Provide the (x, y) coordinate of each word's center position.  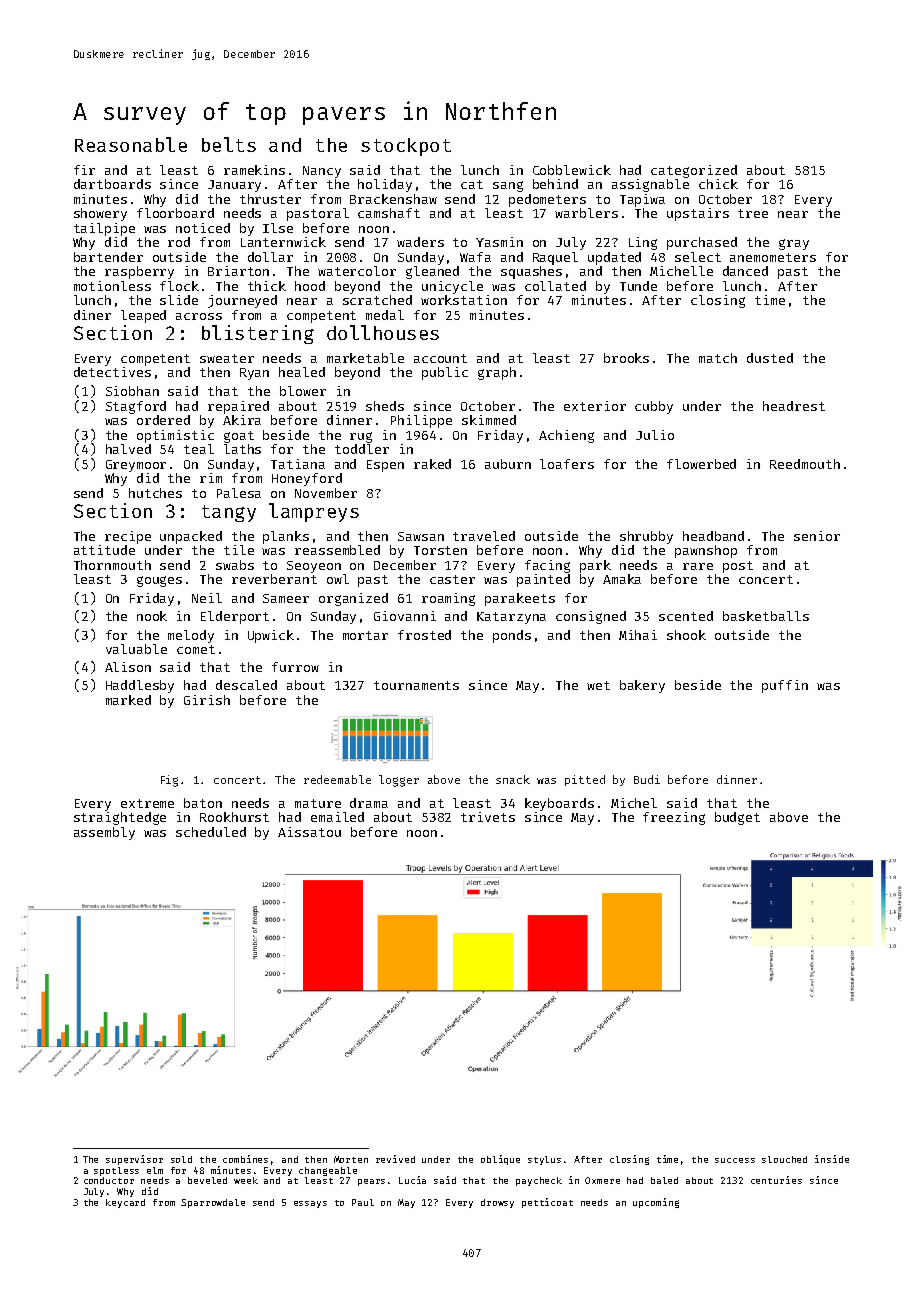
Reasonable (131, 144)
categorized (694, 171)
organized (353, 599)
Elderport (235, 617)
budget (737, 818)
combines (245, 1159)
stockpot (406, 147)
